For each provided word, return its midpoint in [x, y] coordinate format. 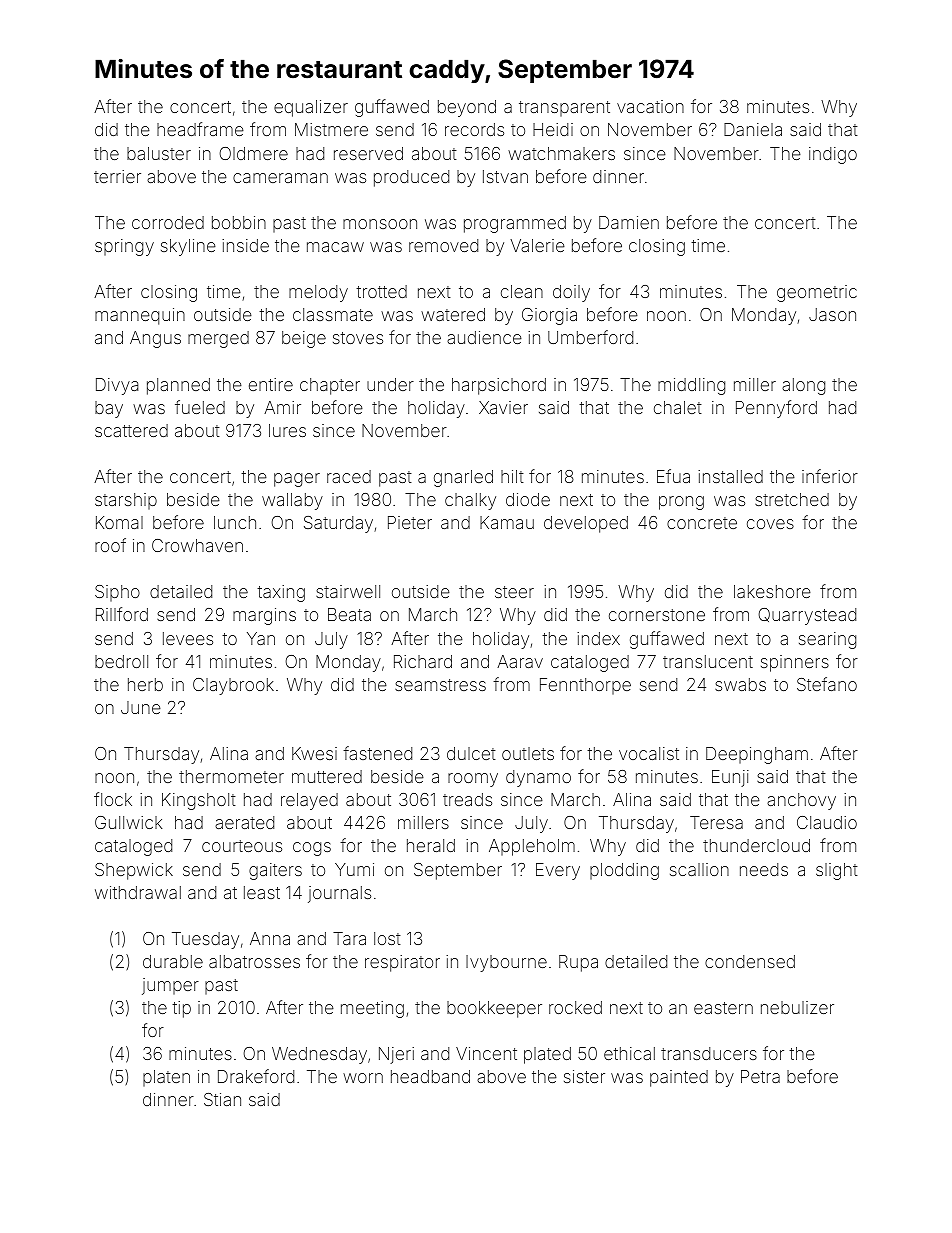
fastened [377, 753]
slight [837, 871]
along [803, 386]
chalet [678, 407]
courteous [242, 846]
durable [173, 961]
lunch [235, 522]
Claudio [827, 822]
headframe [200, 129]
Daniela [753, 129]
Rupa [578, 963]
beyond [467, 108]
